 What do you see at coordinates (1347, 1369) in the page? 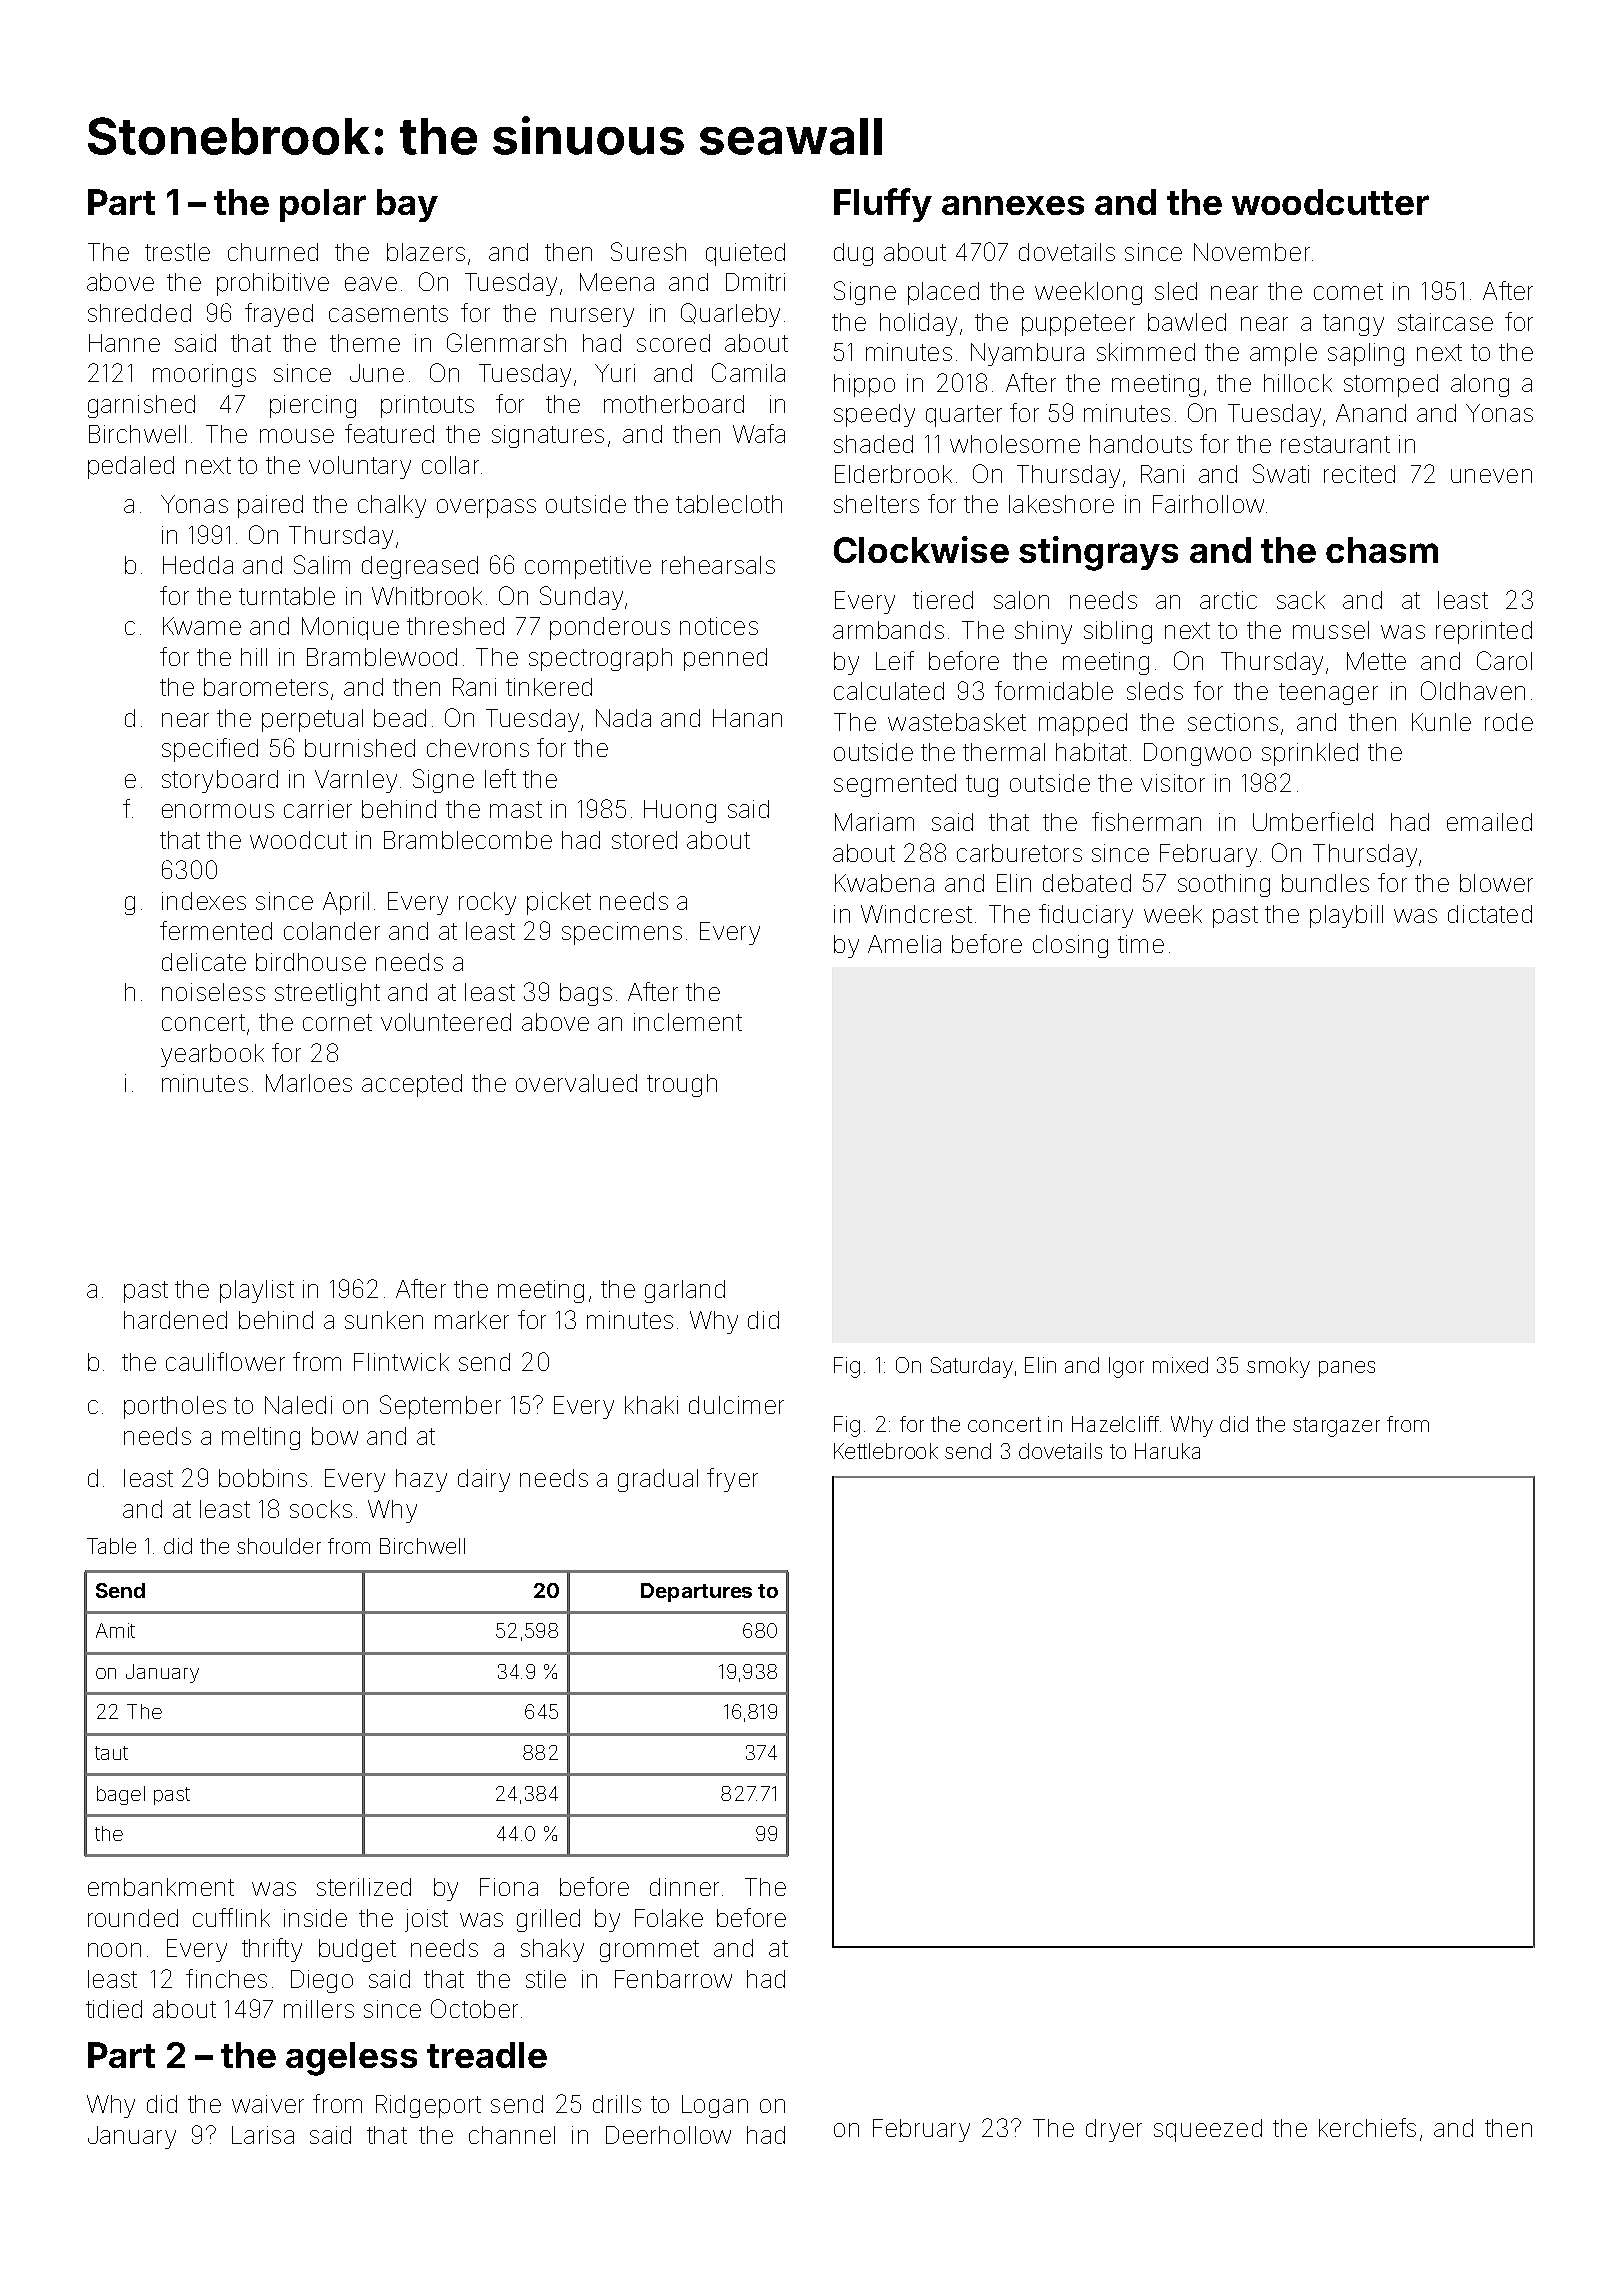
I see `panes` at bounding box center [1347, 1369].
